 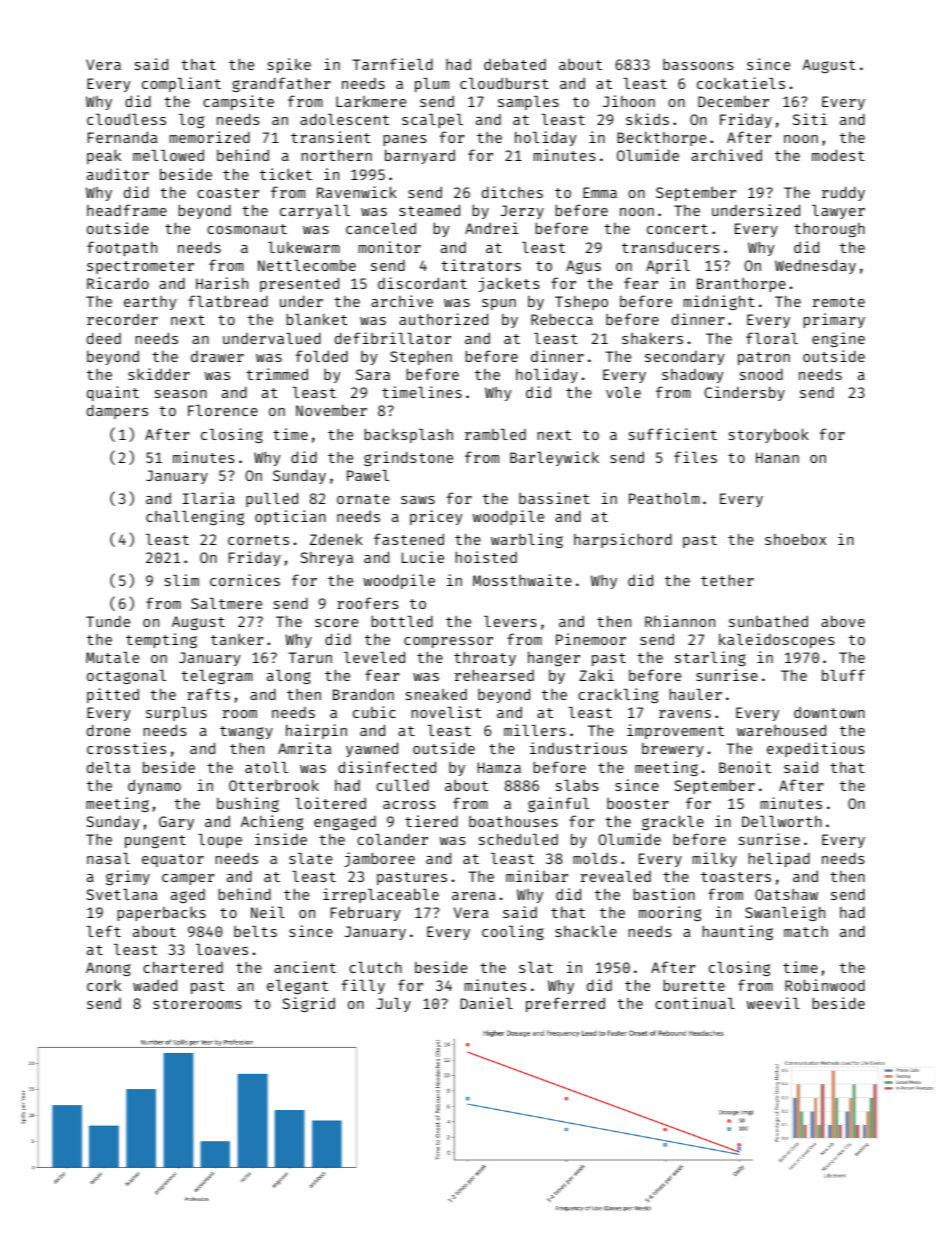 What do you see at coordinates (436, 517) in the screenshot?
I see `pricey` at bounding box center [436, 517].
